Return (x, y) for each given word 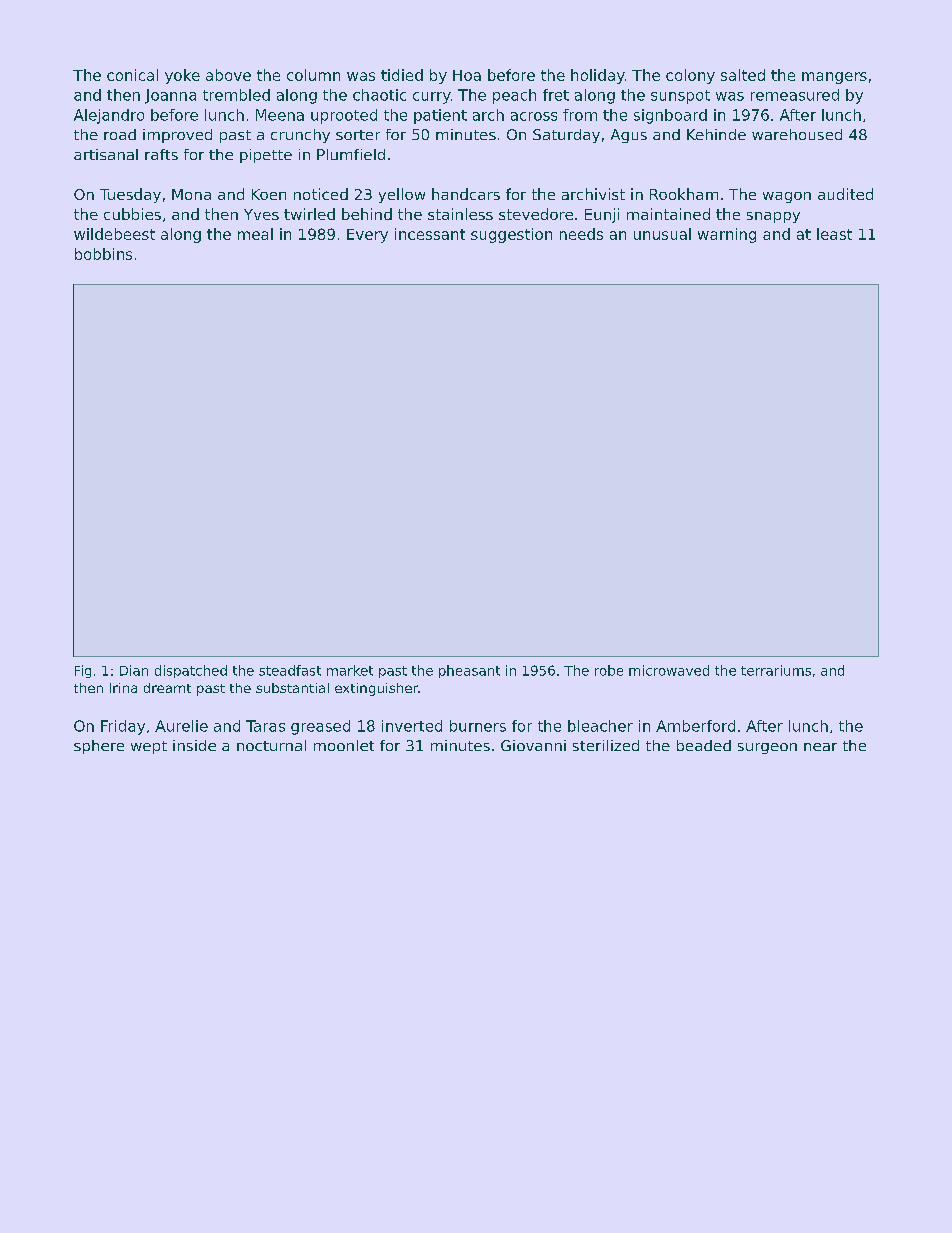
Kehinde (716, 134)
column (313, 75)
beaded (704, 745)
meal (255, 234)
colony (690, 76)
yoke (182, 76)
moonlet (344, 745)
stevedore (536, 214)
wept (149, 747)
